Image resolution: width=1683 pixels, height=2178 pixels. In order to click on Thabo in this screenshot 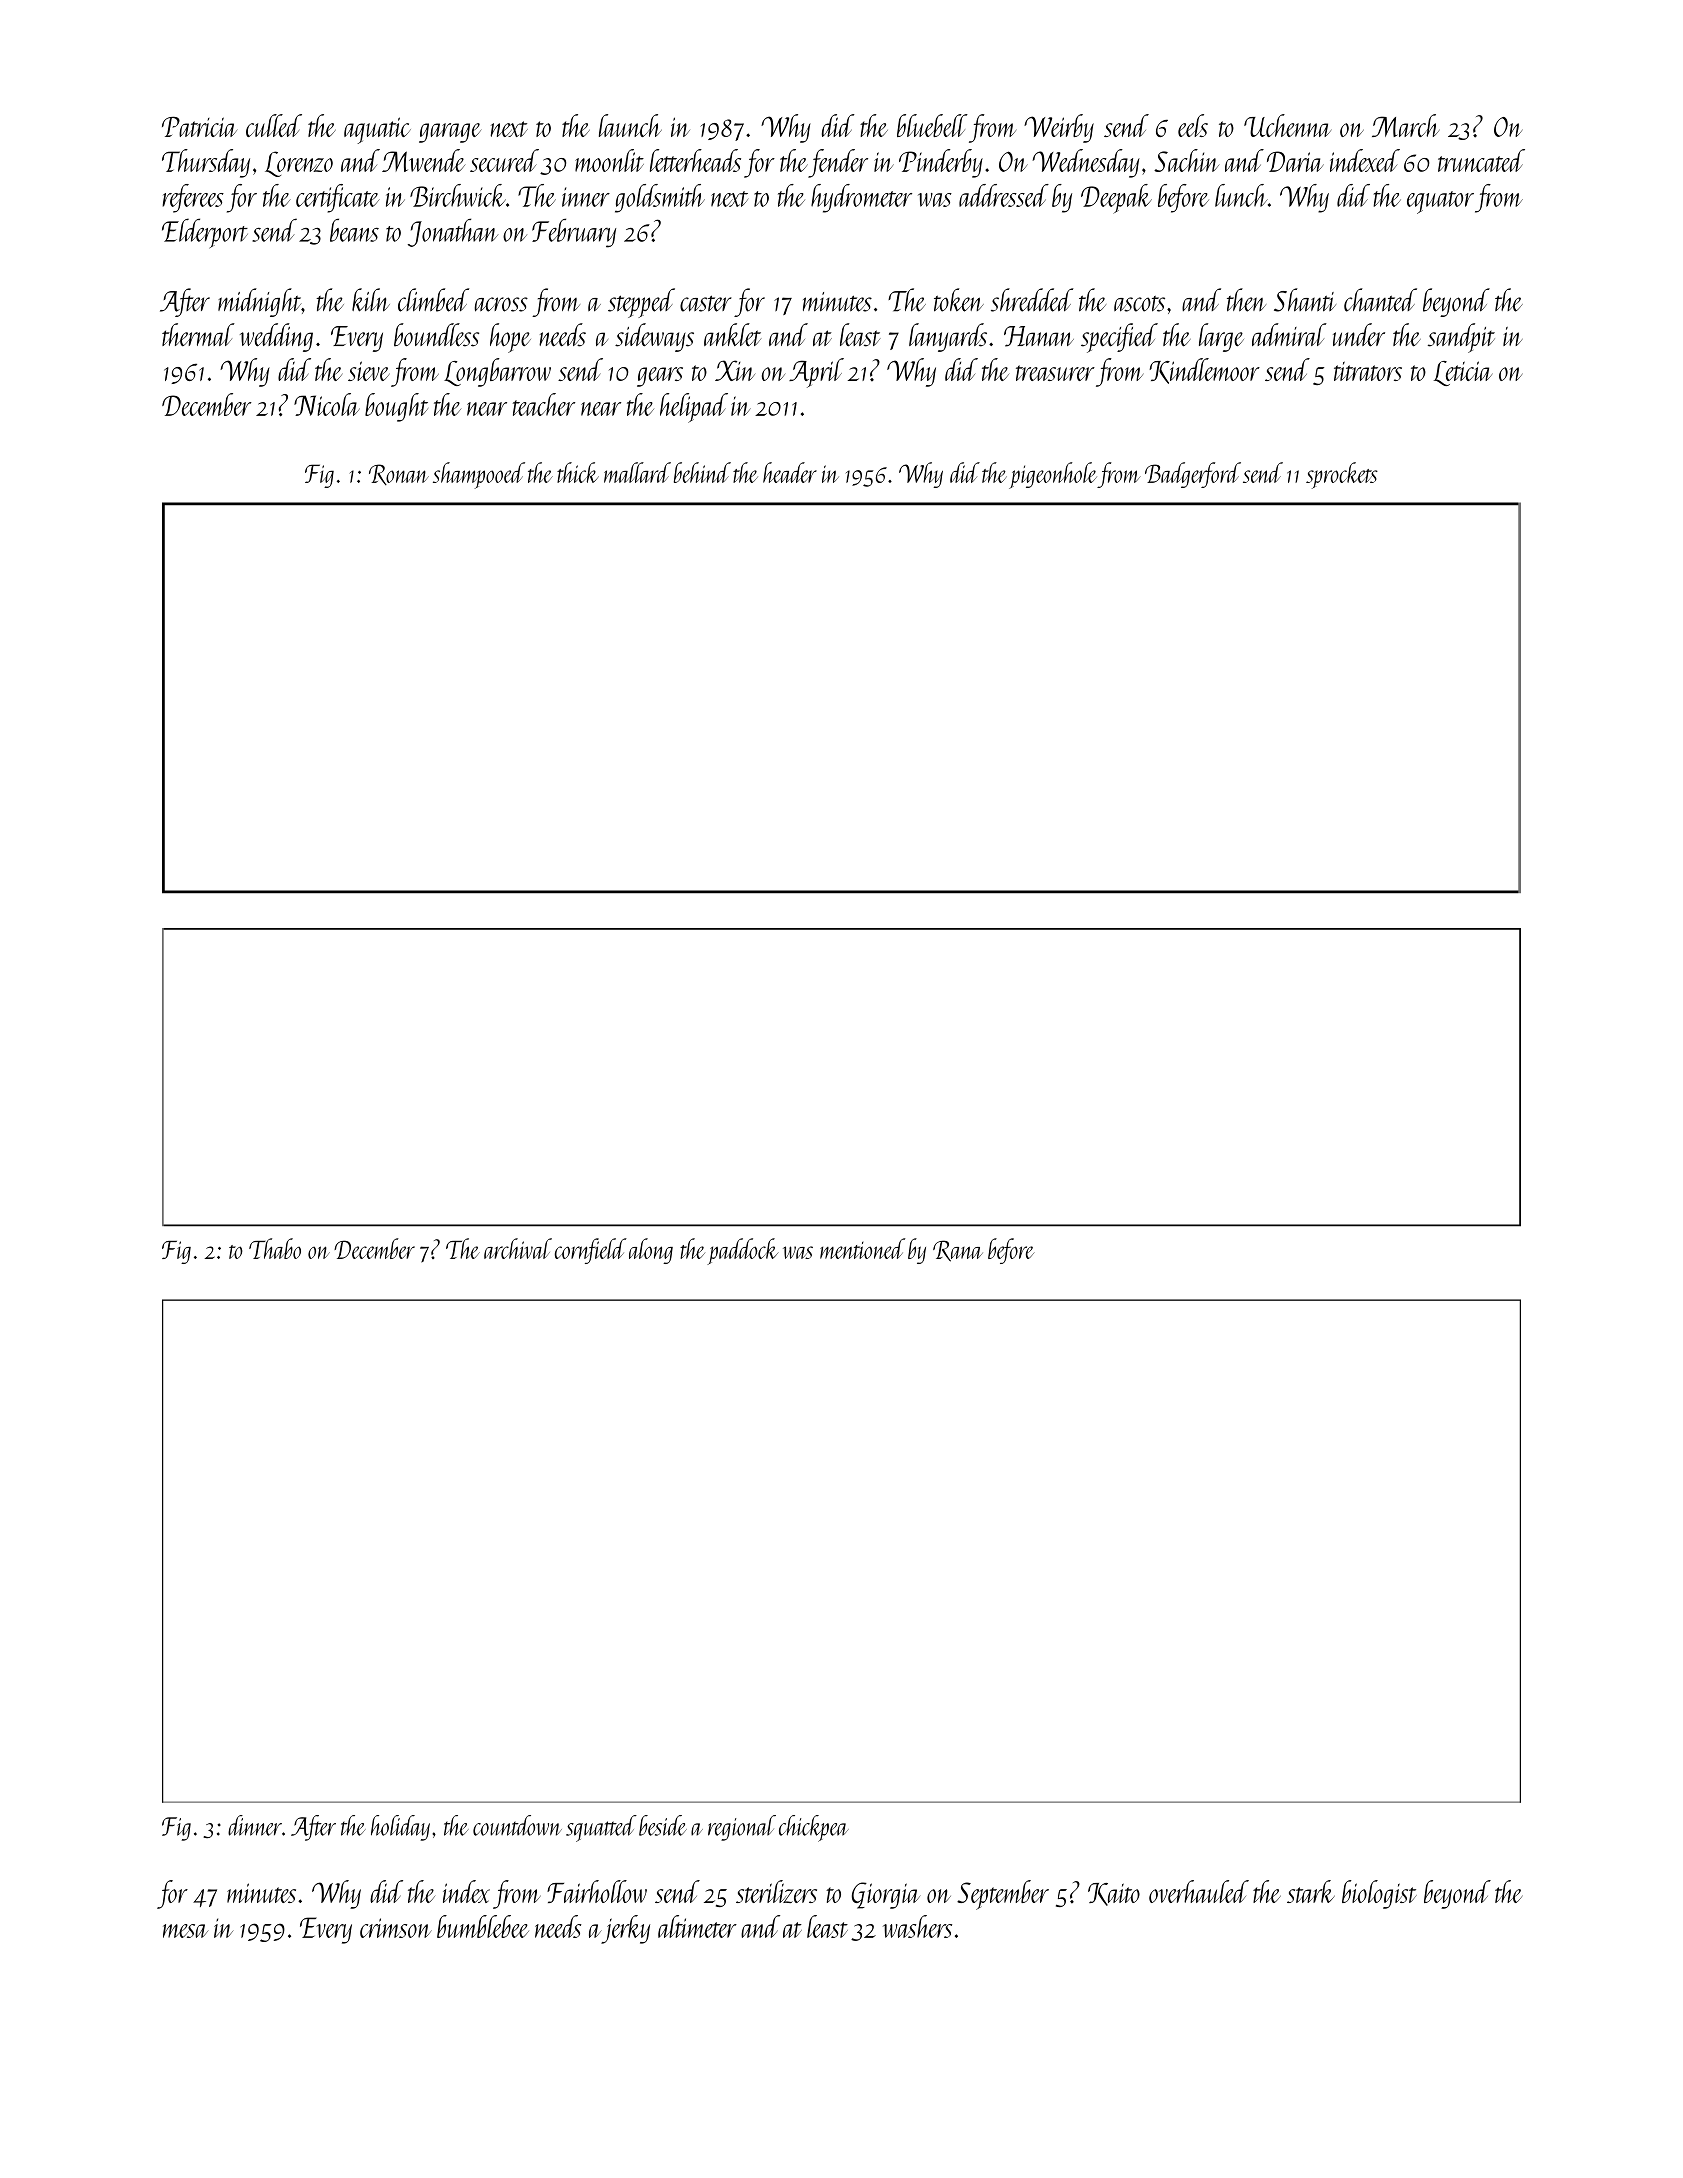, I will do `click(275, 1248)`.
